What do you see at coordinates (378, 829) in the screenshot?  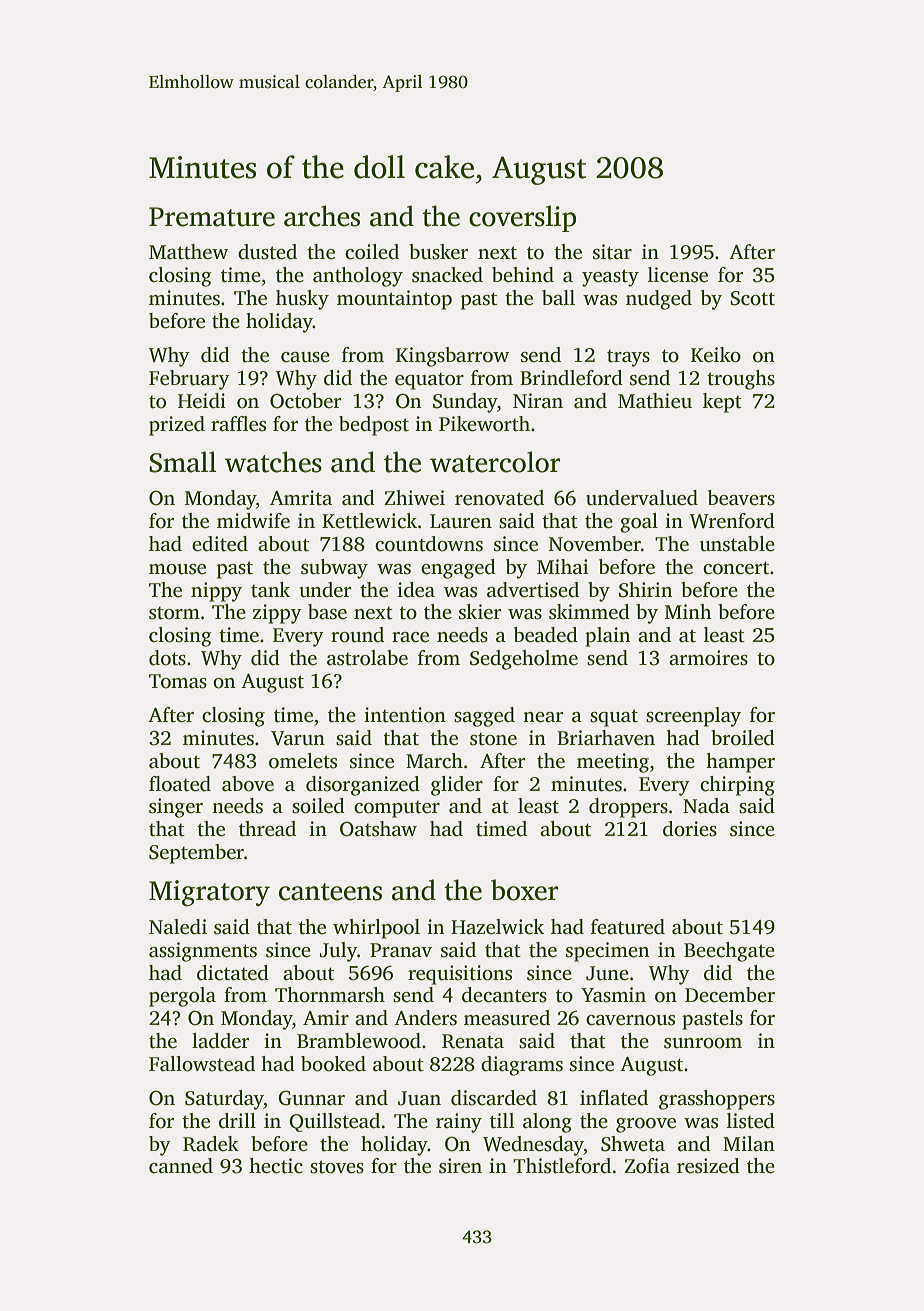 I see `Oatshaw` at bounding box center [378, 829].
